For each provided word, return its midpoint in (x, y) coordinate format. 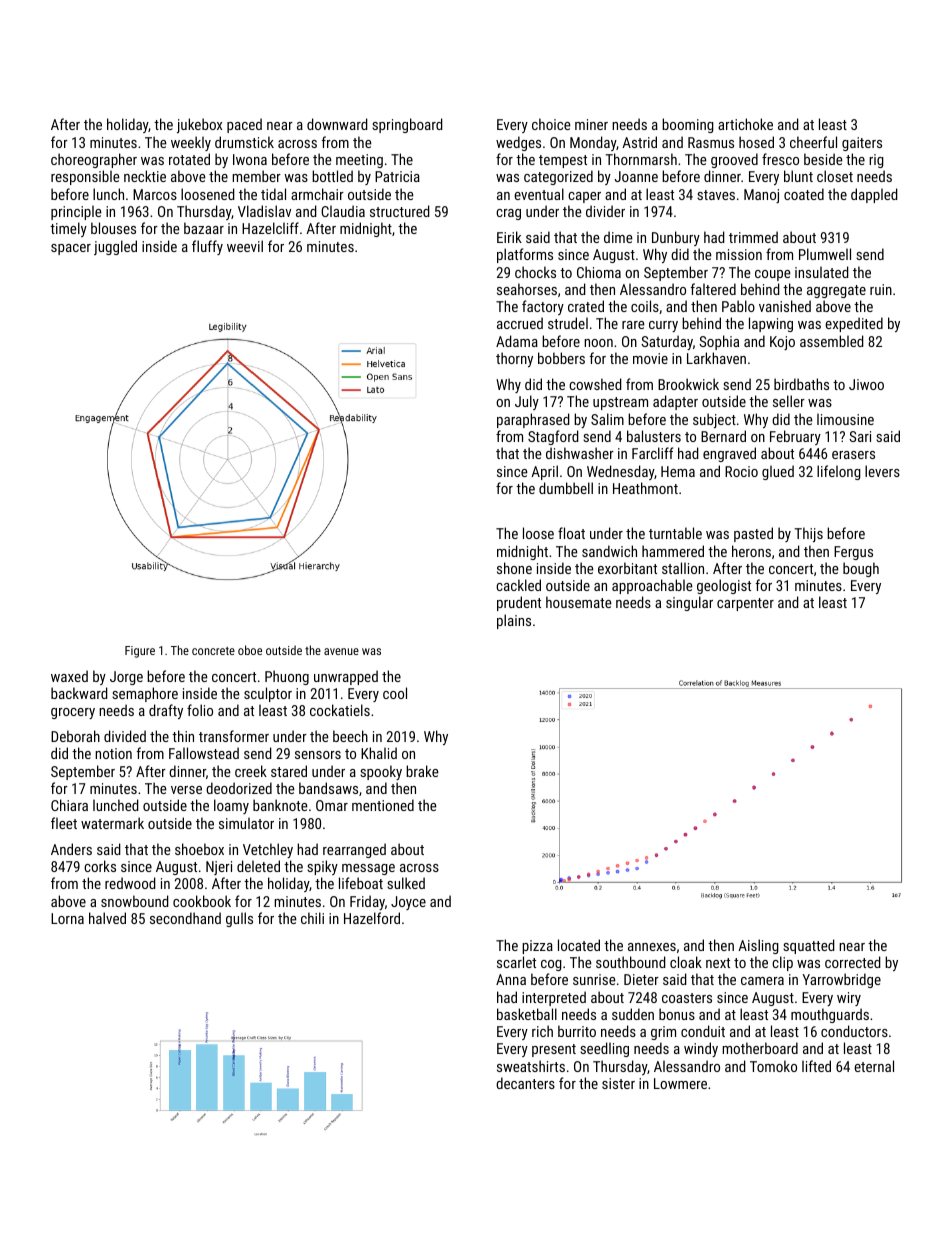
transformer (234, 736)
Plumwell (825, 254)
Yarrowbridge (841, 980)
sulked (406, 883)
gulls (239, 919)
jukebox (199, 125)
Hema (678, 471)
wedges (518, 143)
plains (514, 621)
